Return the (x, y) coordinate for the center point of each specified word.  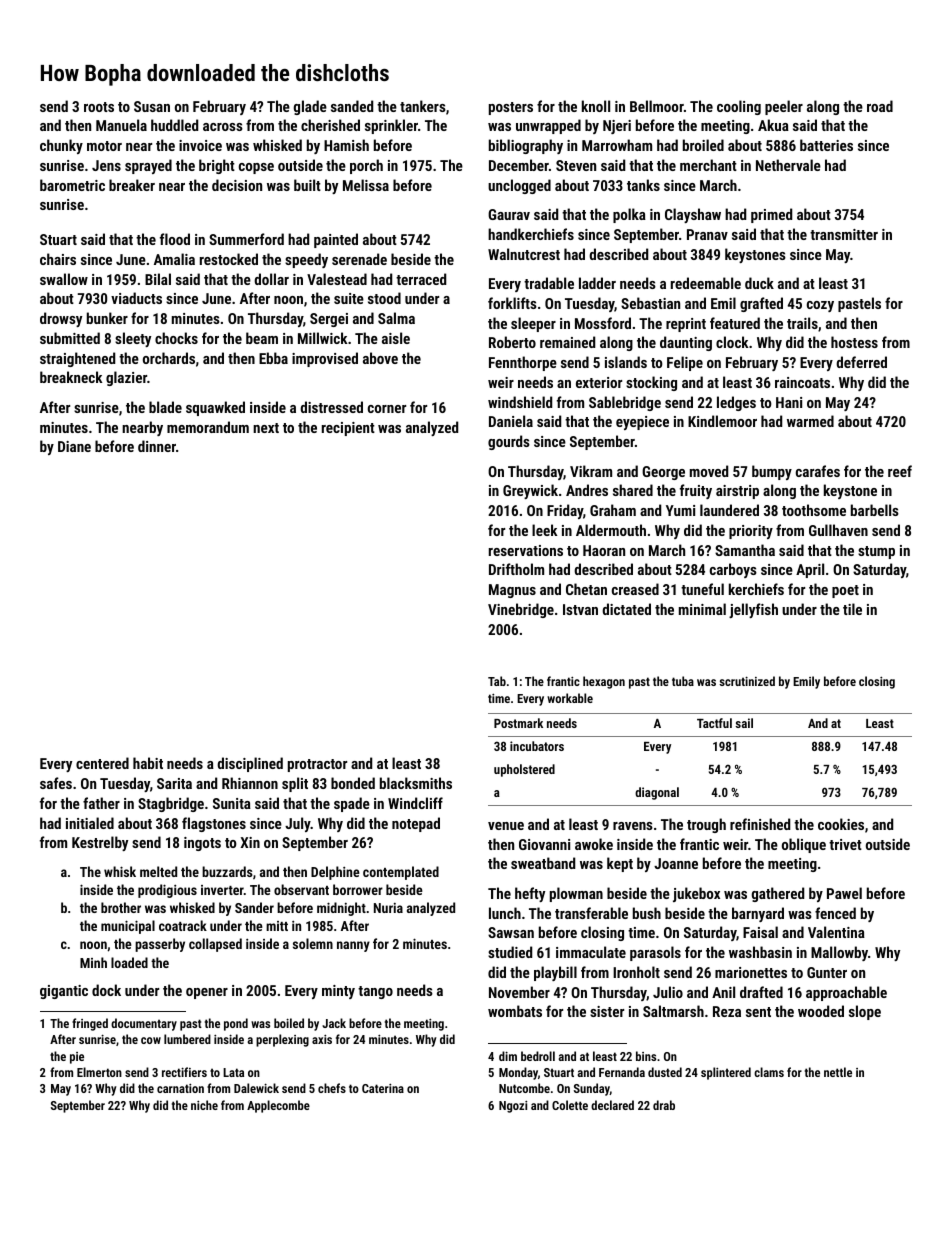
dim (508, 1056)
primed (771, 215)
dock (106, 990)
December (519, 165)
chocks (176, 338)
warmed (810, 421)
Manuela (121, 125)
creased (635, 589)
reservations (526, 550)
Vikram (591, 471)
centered (102, 763)
